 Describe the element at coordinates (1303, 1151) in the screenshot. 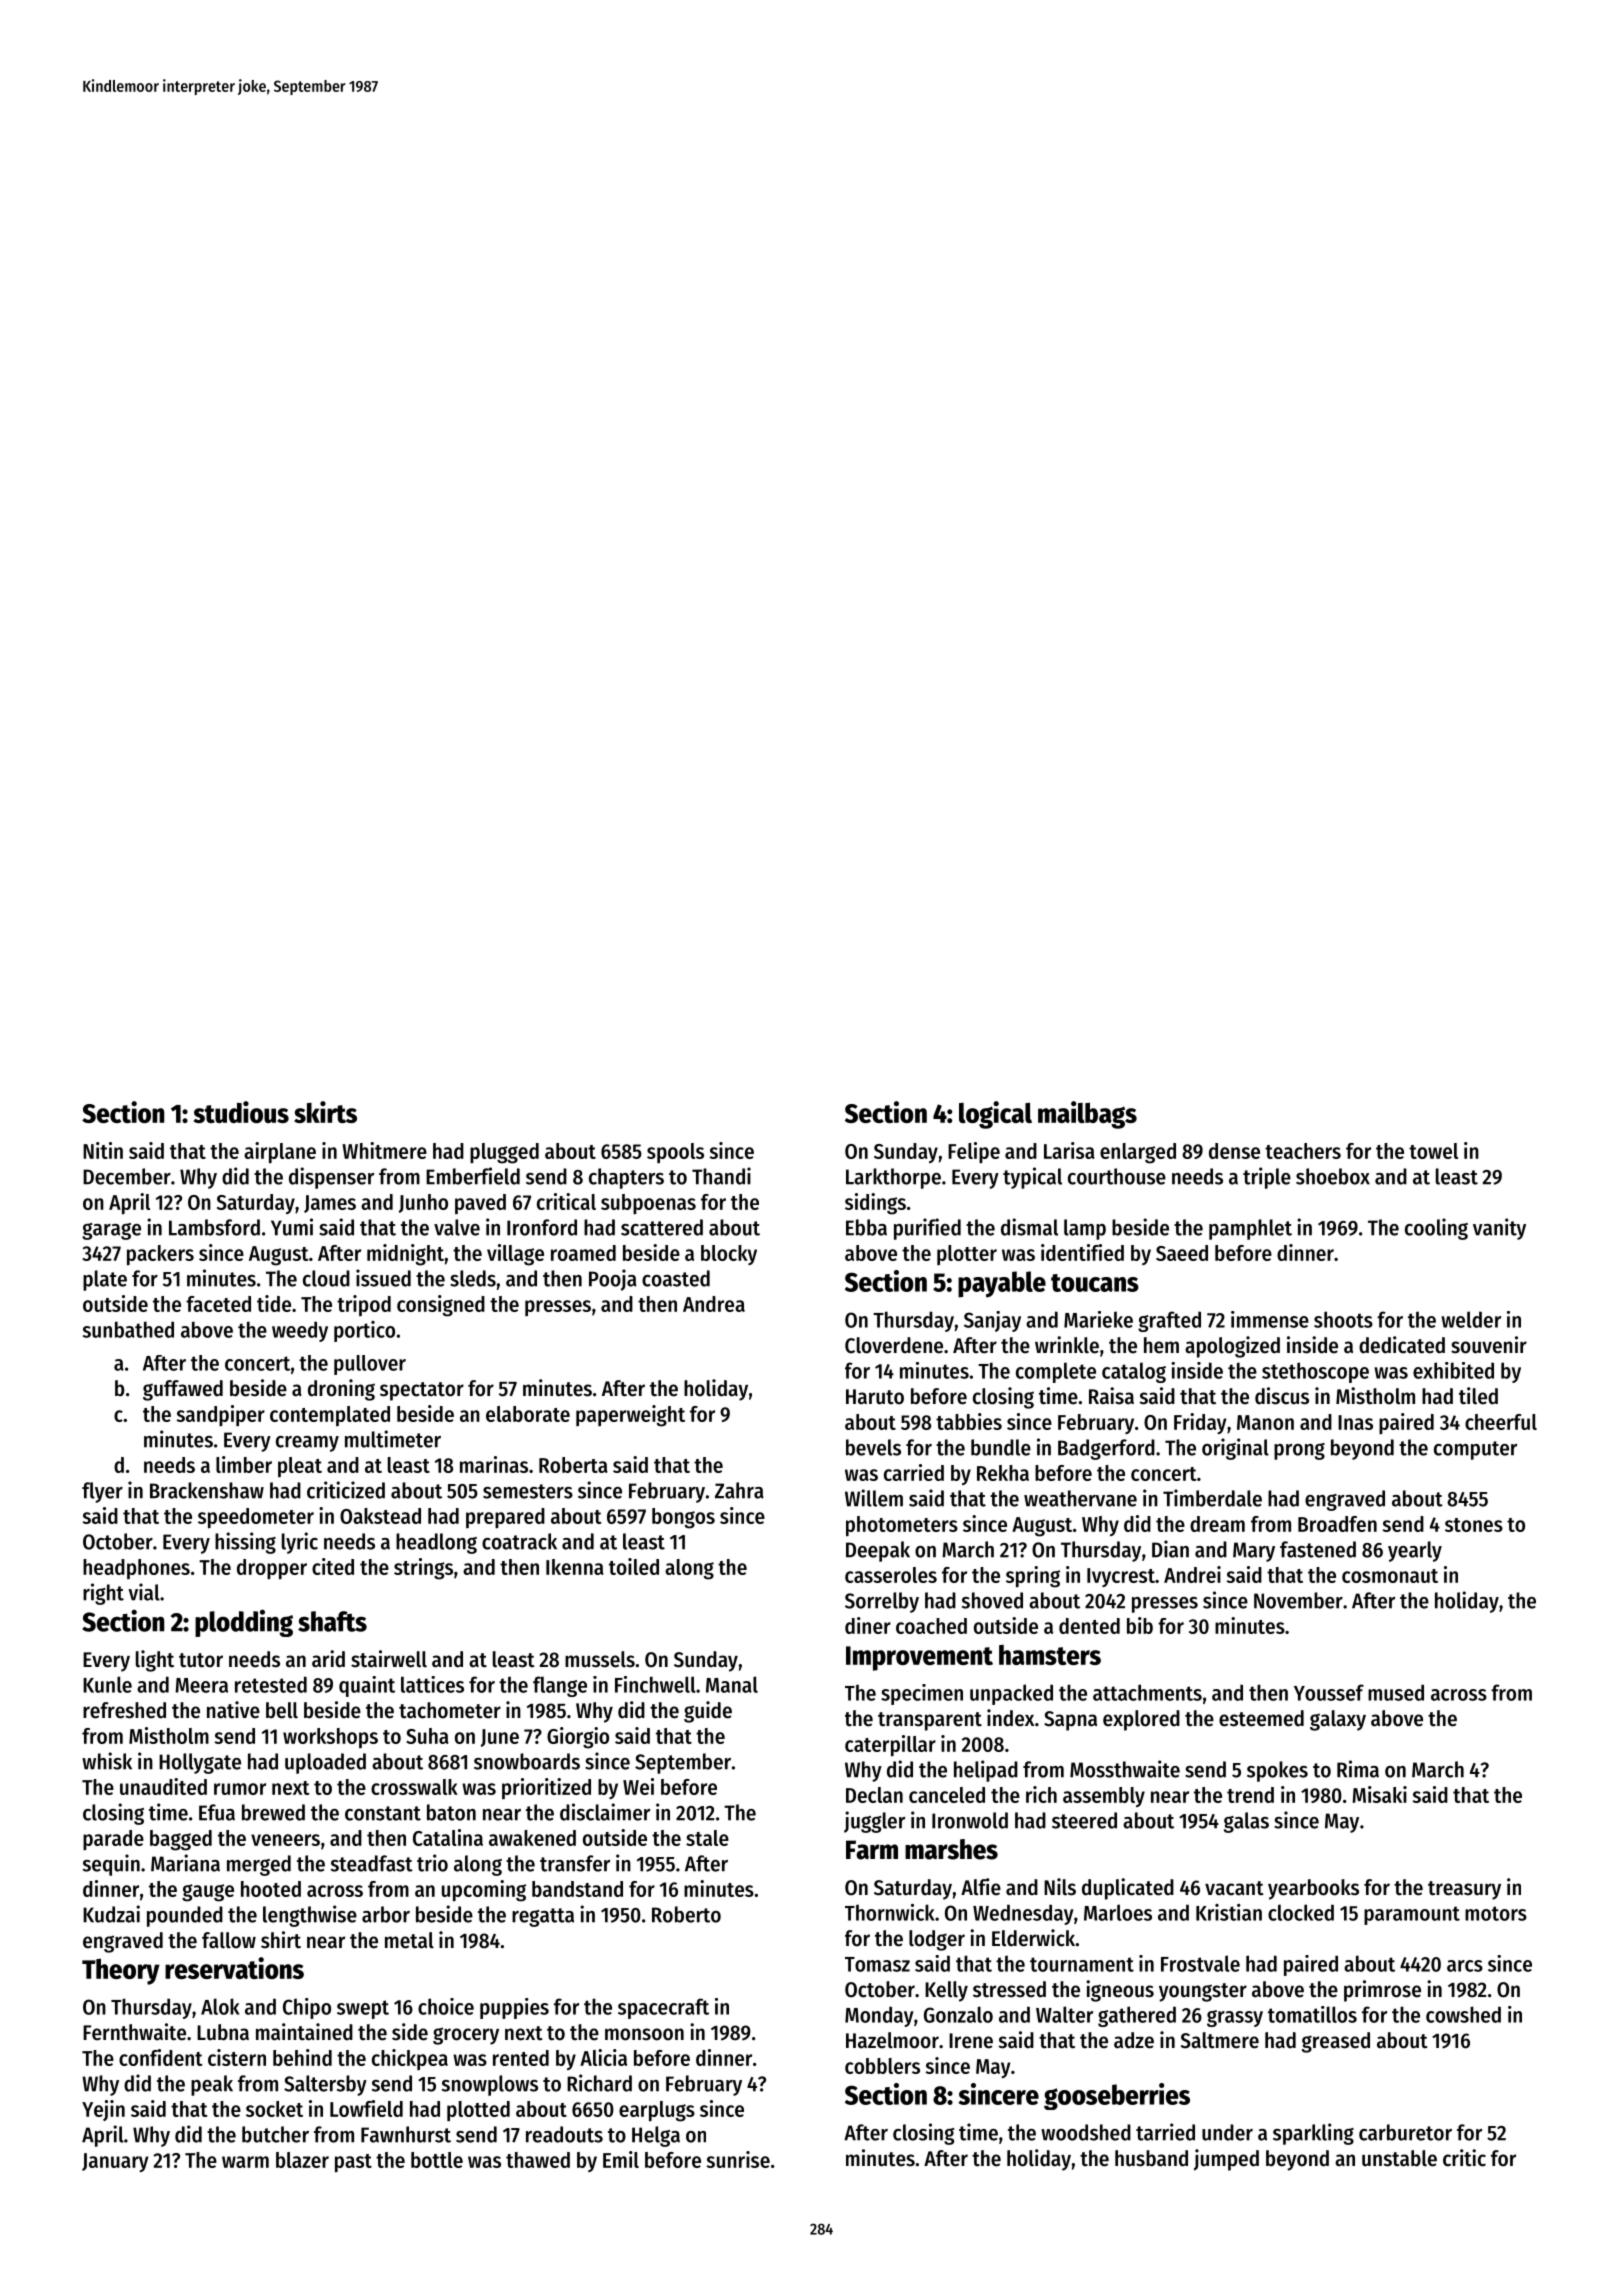

I see `teachers` at that location.
